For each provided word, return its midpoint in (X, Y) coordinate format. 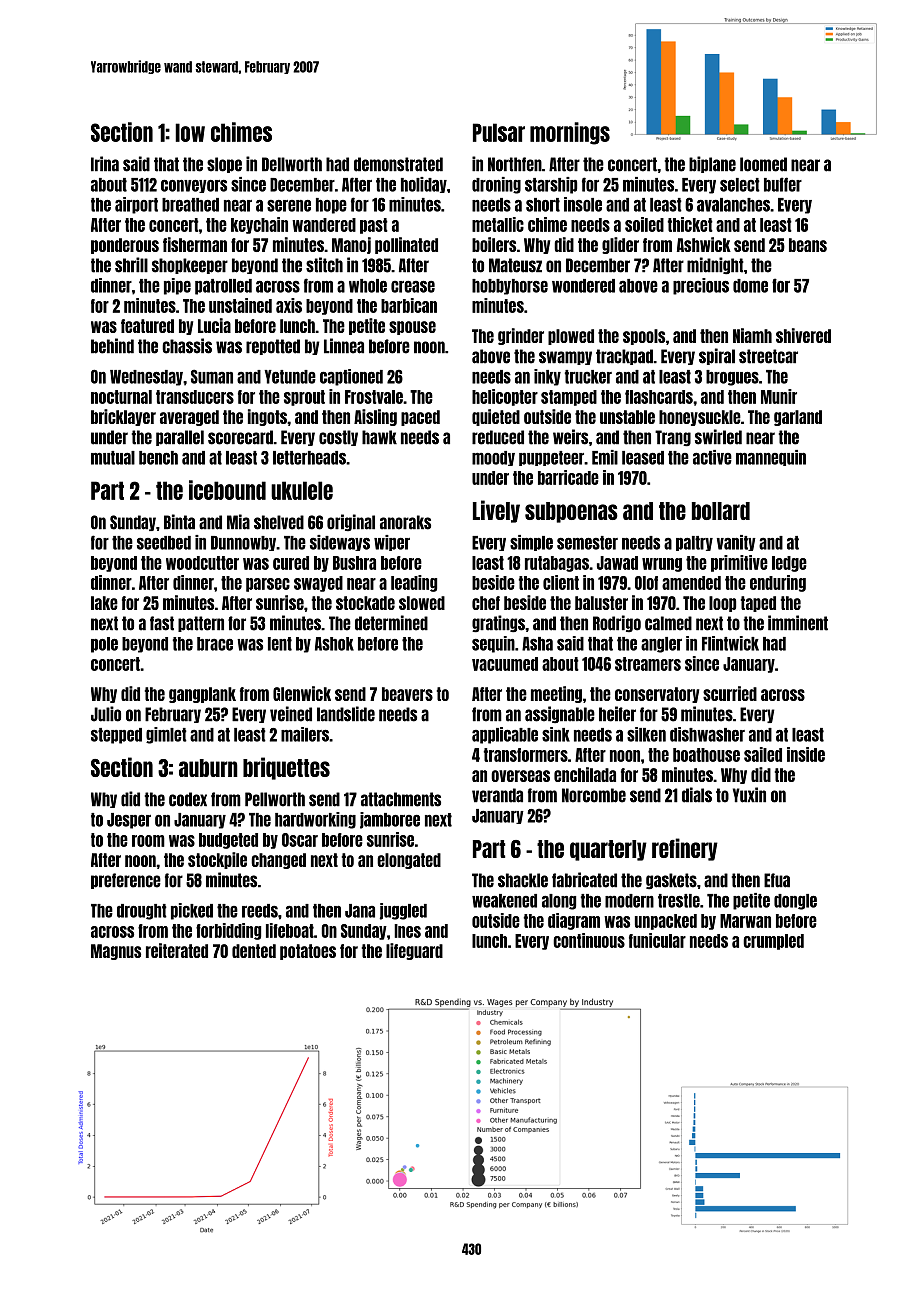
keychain (259, 225)
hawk (379, 437)
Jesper (129, 821)
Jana (360, 911)
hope (331, 206)
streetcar (768, 356)
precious (701, 286)
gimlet (166, 735)
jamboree (390, 820)
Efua (777, 880)
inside (806, 754)
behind (112, 346)
